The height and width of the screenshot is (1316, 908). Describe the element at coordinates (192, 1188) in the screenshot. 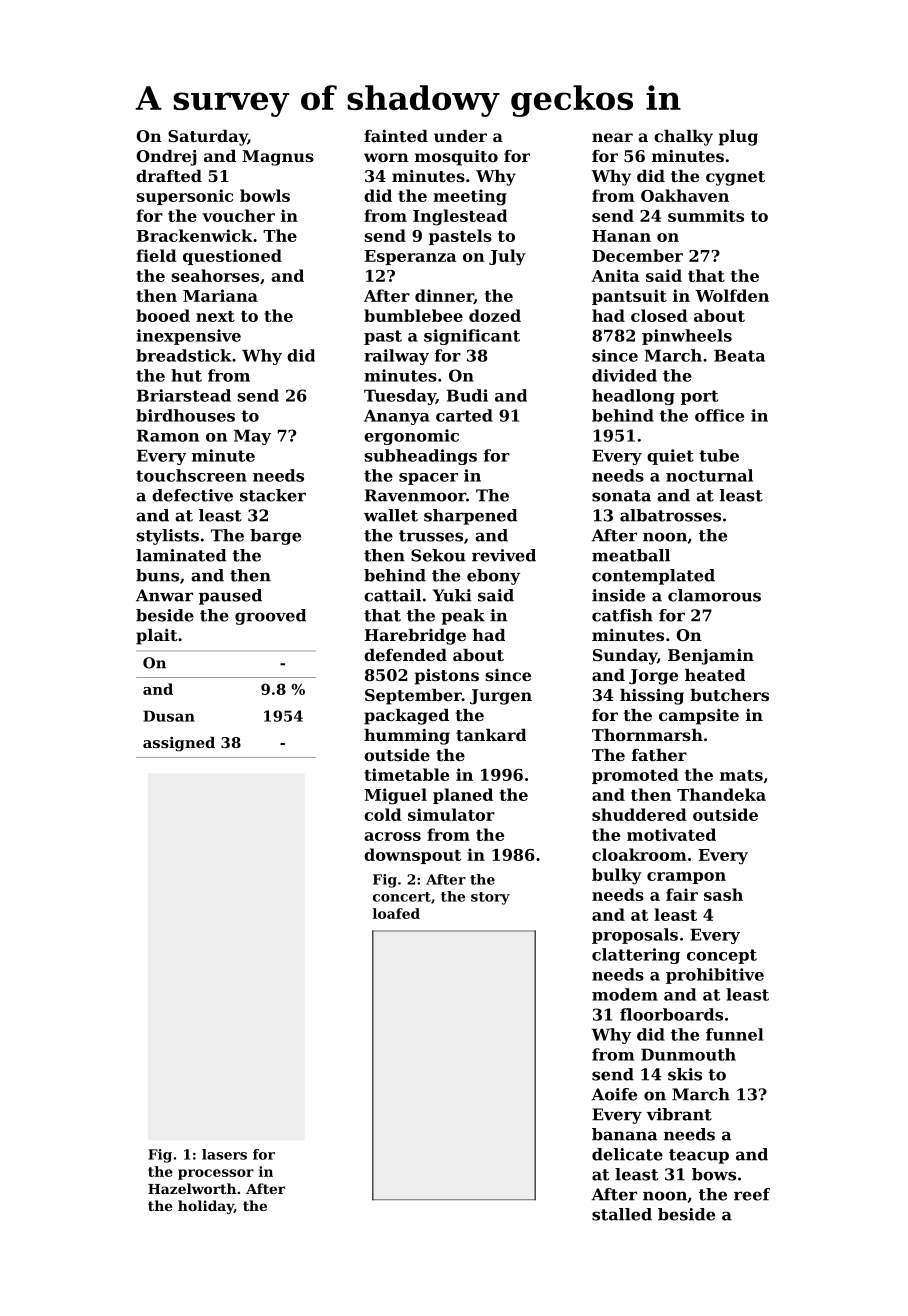

I see `Hazelworth` at that location.
